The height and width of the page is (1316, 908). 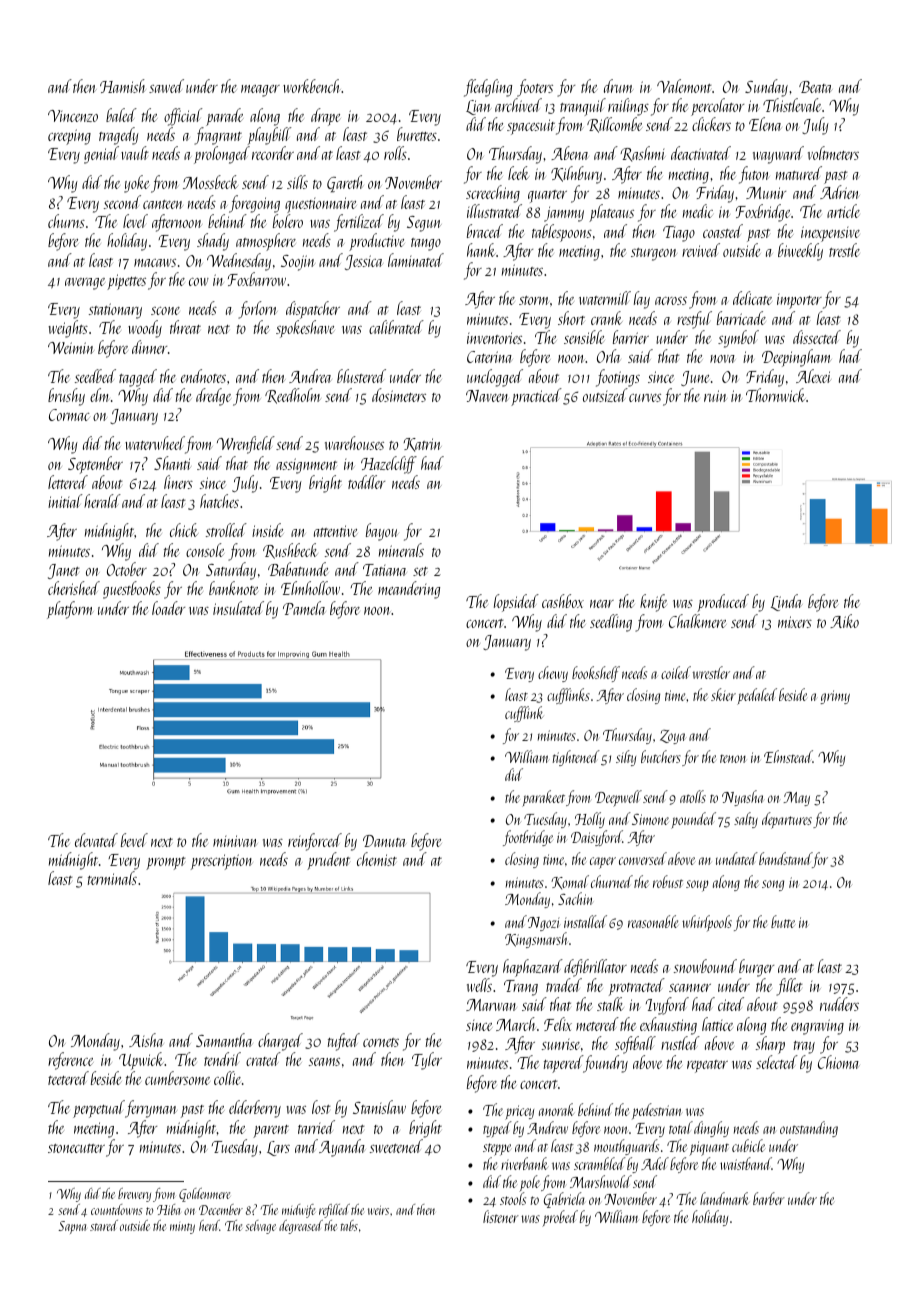 I want to click on Ngozi, so click(x=544, y=924).
